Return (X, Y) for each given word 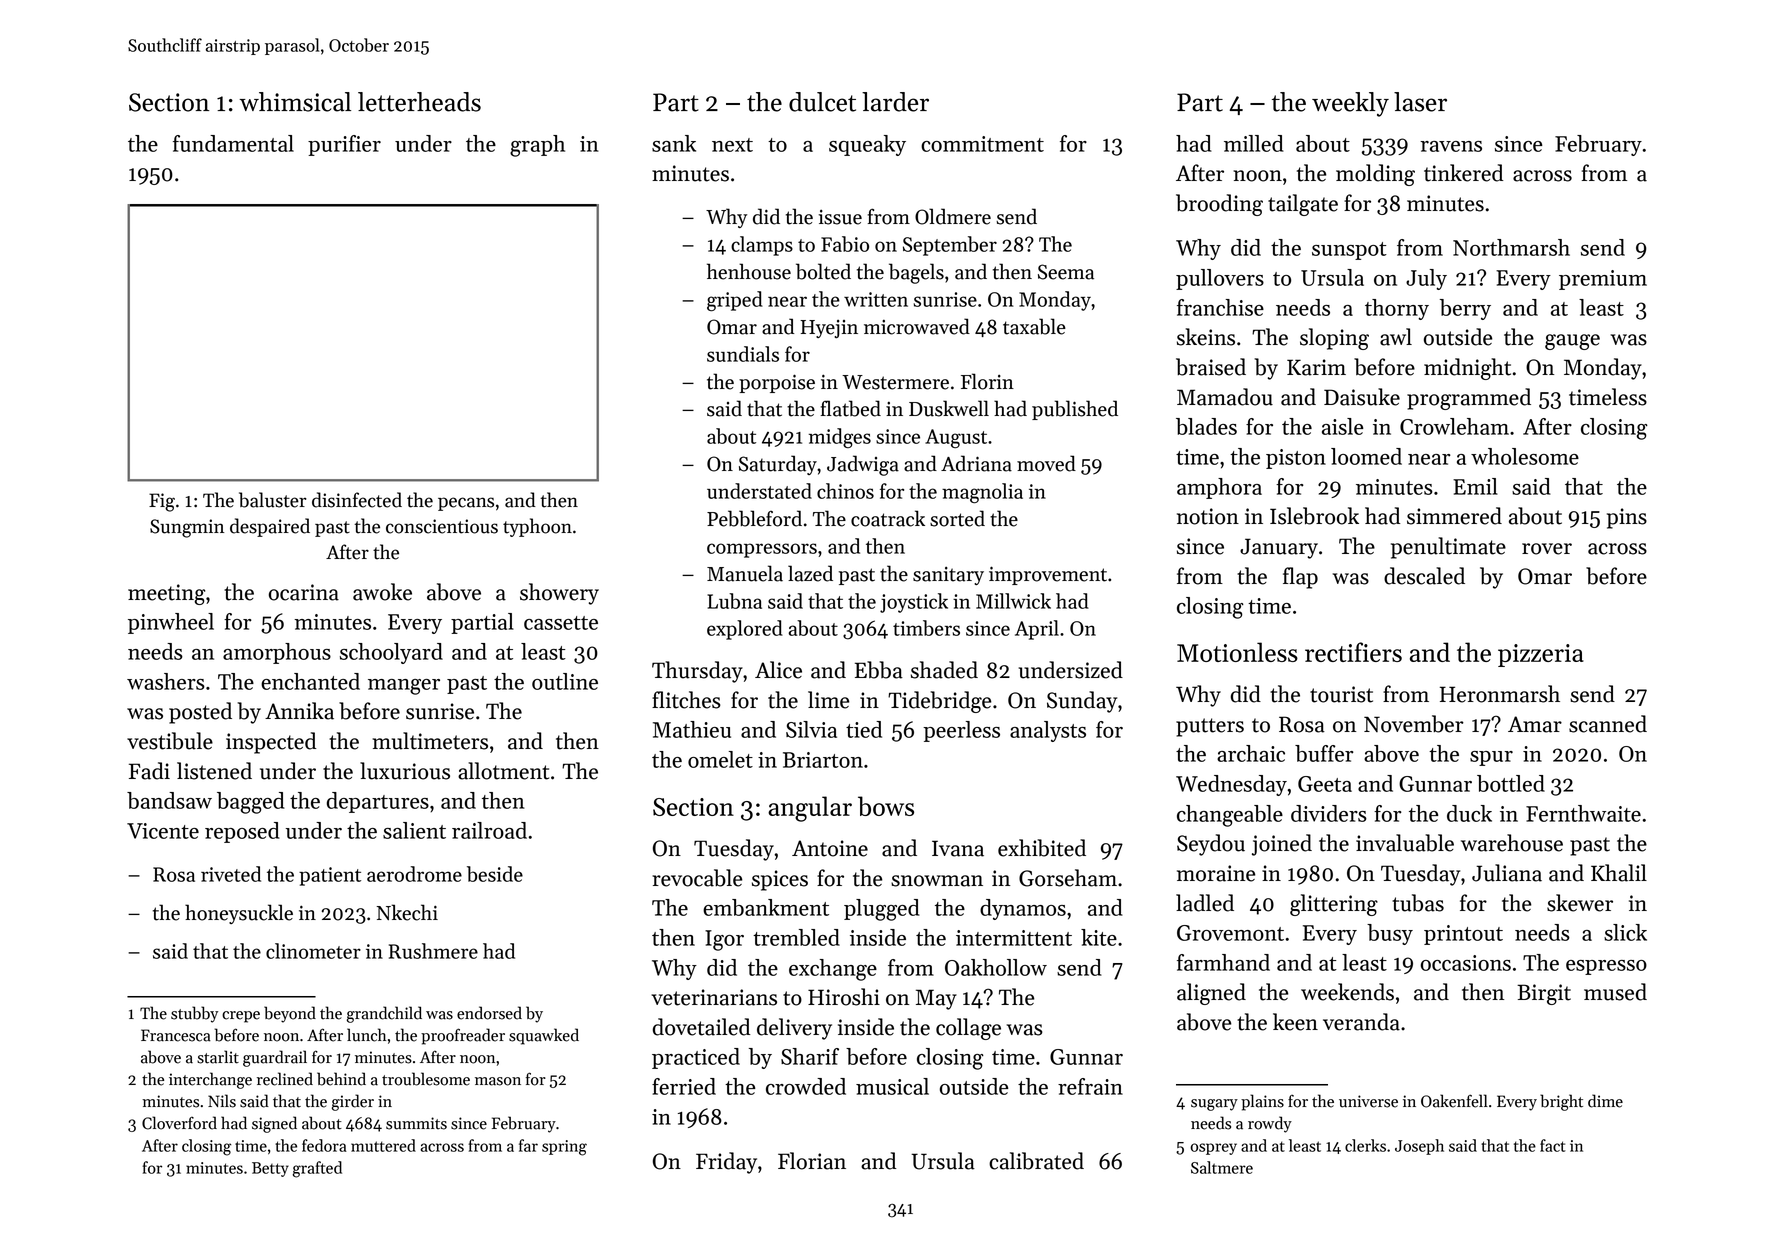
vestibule (170, 741)
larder (895, 102)
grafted (317, 1169)
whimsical (295, 102)
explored (745, 630)
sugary (1214, 1105)
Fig (162, 502)
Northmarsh (1511, 247)
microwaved (917, 326)
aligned (1211, 994)
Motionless (1237, 652)
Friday (726, 1163)
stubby (194, 1014)
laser (1420, 102)
